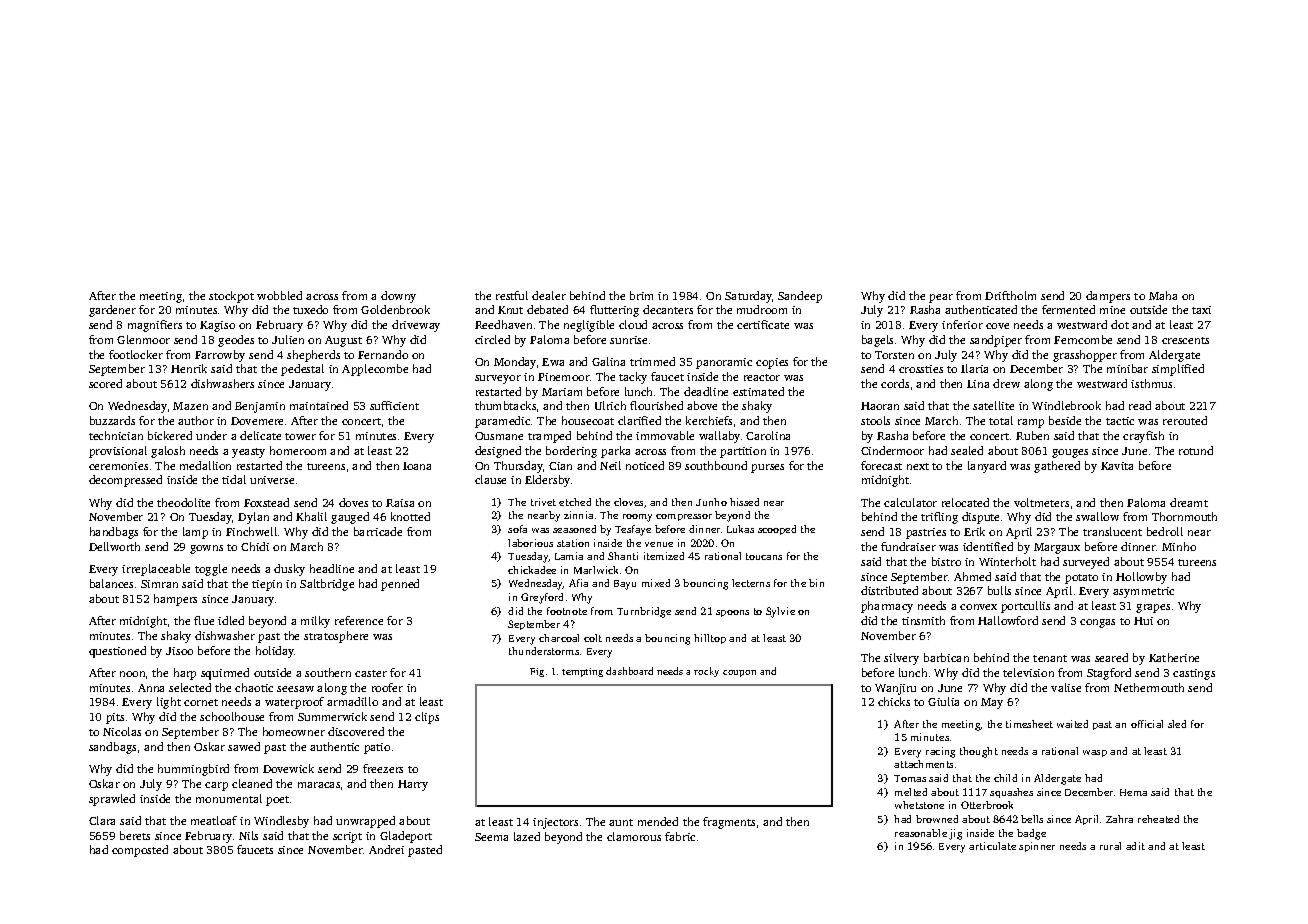 The image size is (1308, 924). Describe the element at coordinates (987, 805) in the image. I see `Otterbrook` at that location.
